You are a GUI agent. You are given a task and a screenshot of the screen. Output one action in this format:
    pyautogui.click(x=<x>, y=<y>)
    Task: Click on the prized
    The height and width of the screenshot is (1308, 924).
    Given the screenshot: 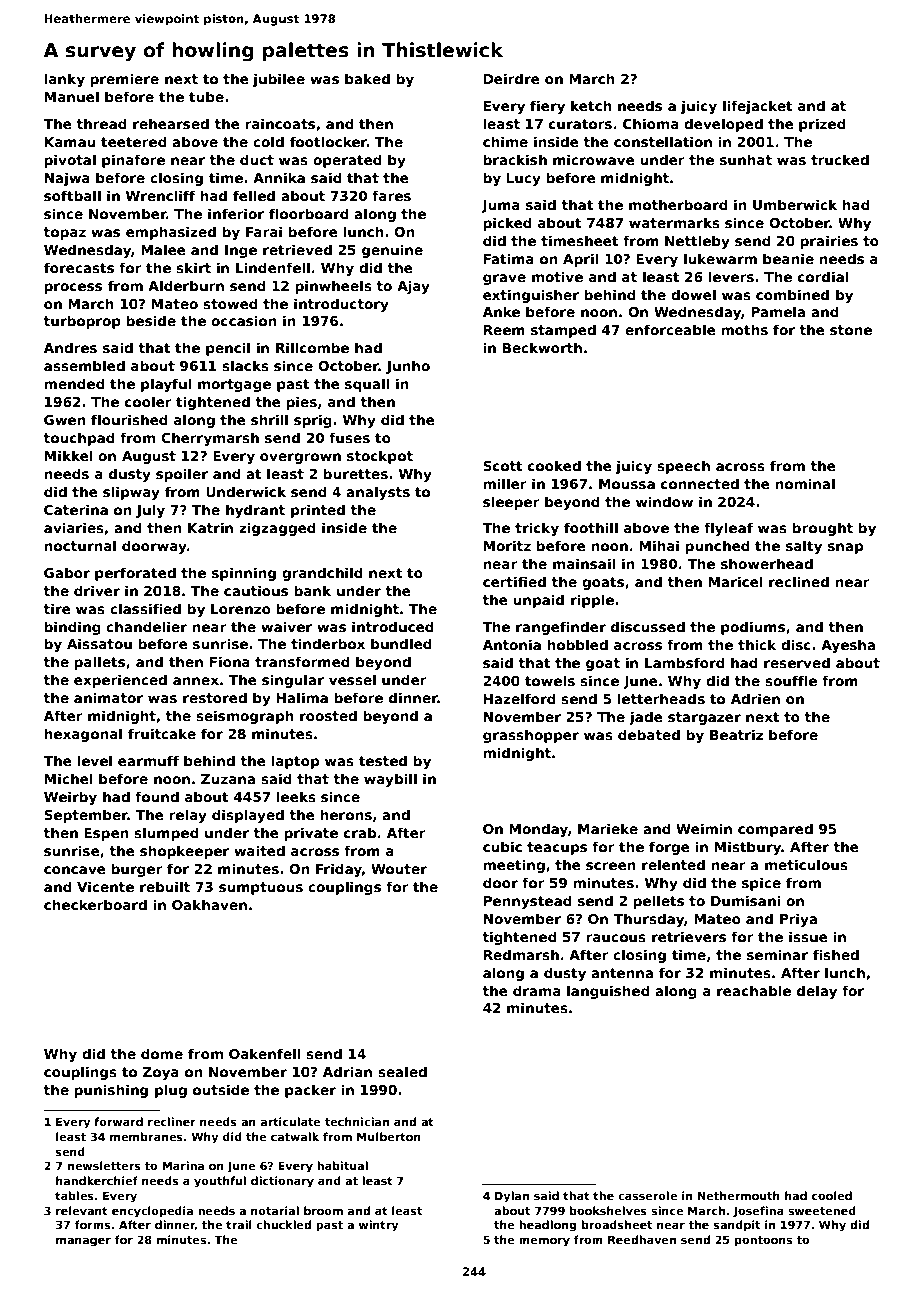 What is the action you would take?
    pyautogui.click(x=822, y=125)
